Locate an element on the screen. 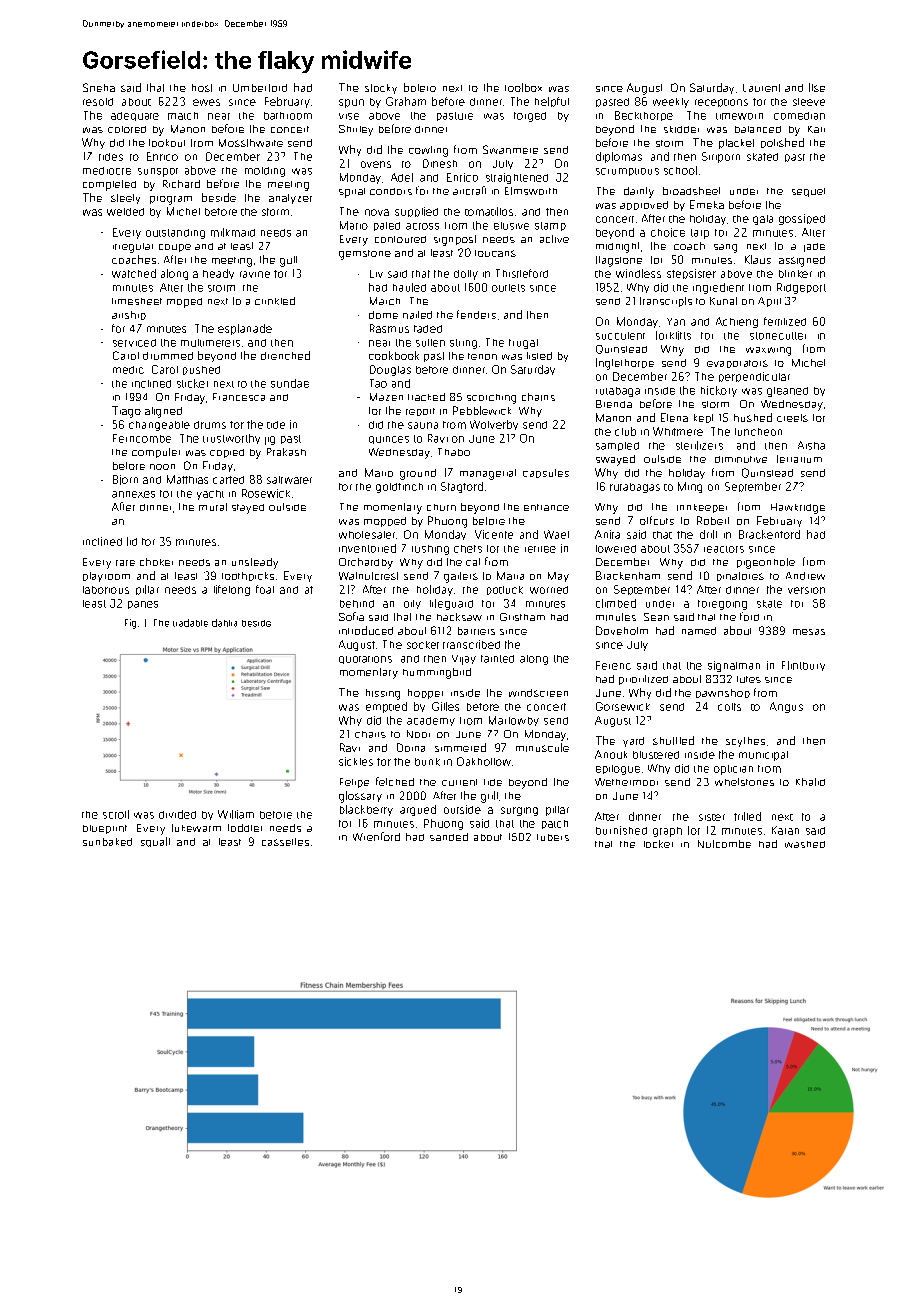 Image resolution: width=908 pixels, height=1316 pixels. Mossthwaite is located at coordinates (251, 143).
